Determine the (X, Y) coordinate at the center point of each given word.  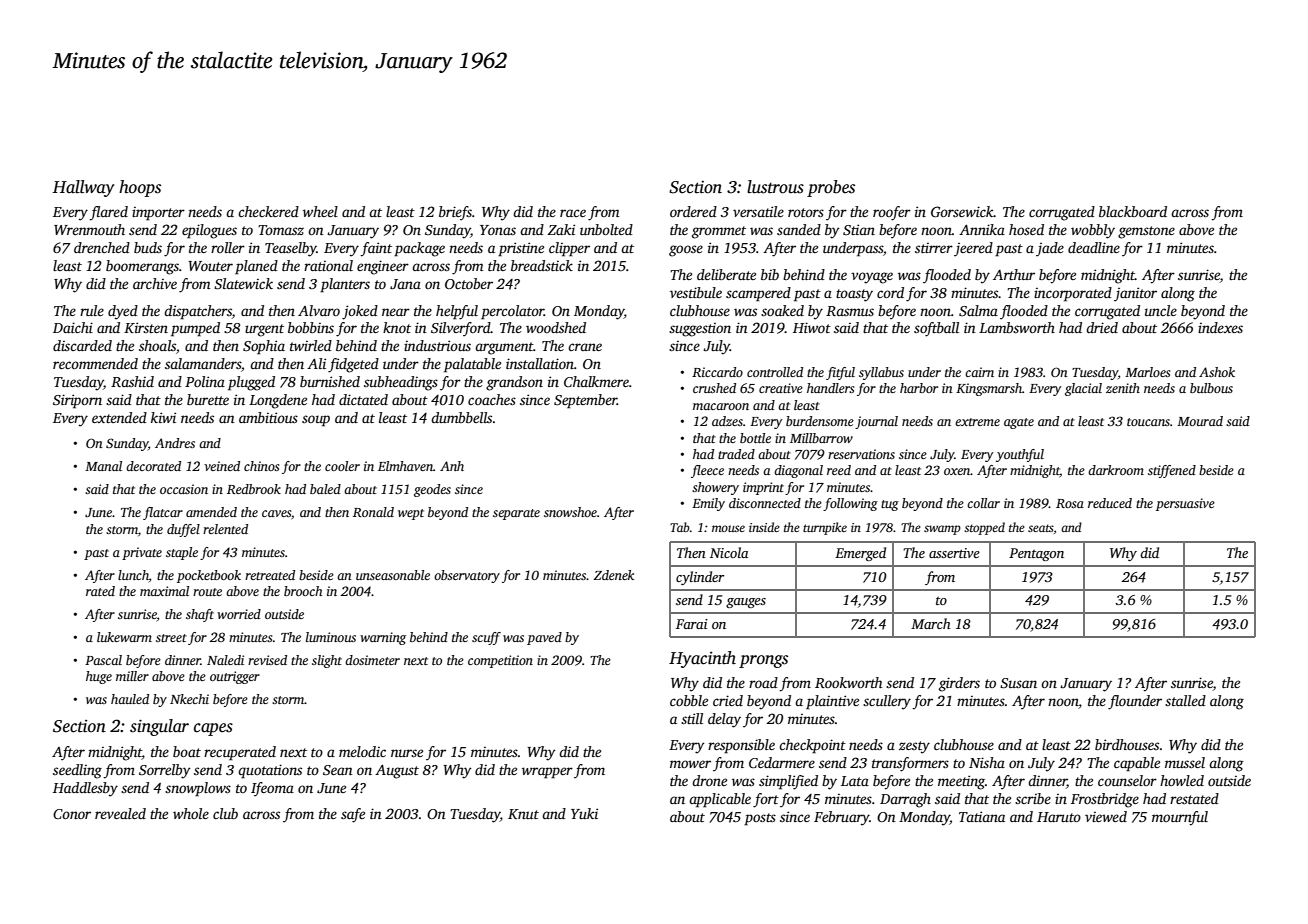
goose (686, 251)
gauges (746, 603)
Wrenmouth (89, 229)
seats (1041, 528)
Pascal (103, 660)
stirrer (934, 248)
